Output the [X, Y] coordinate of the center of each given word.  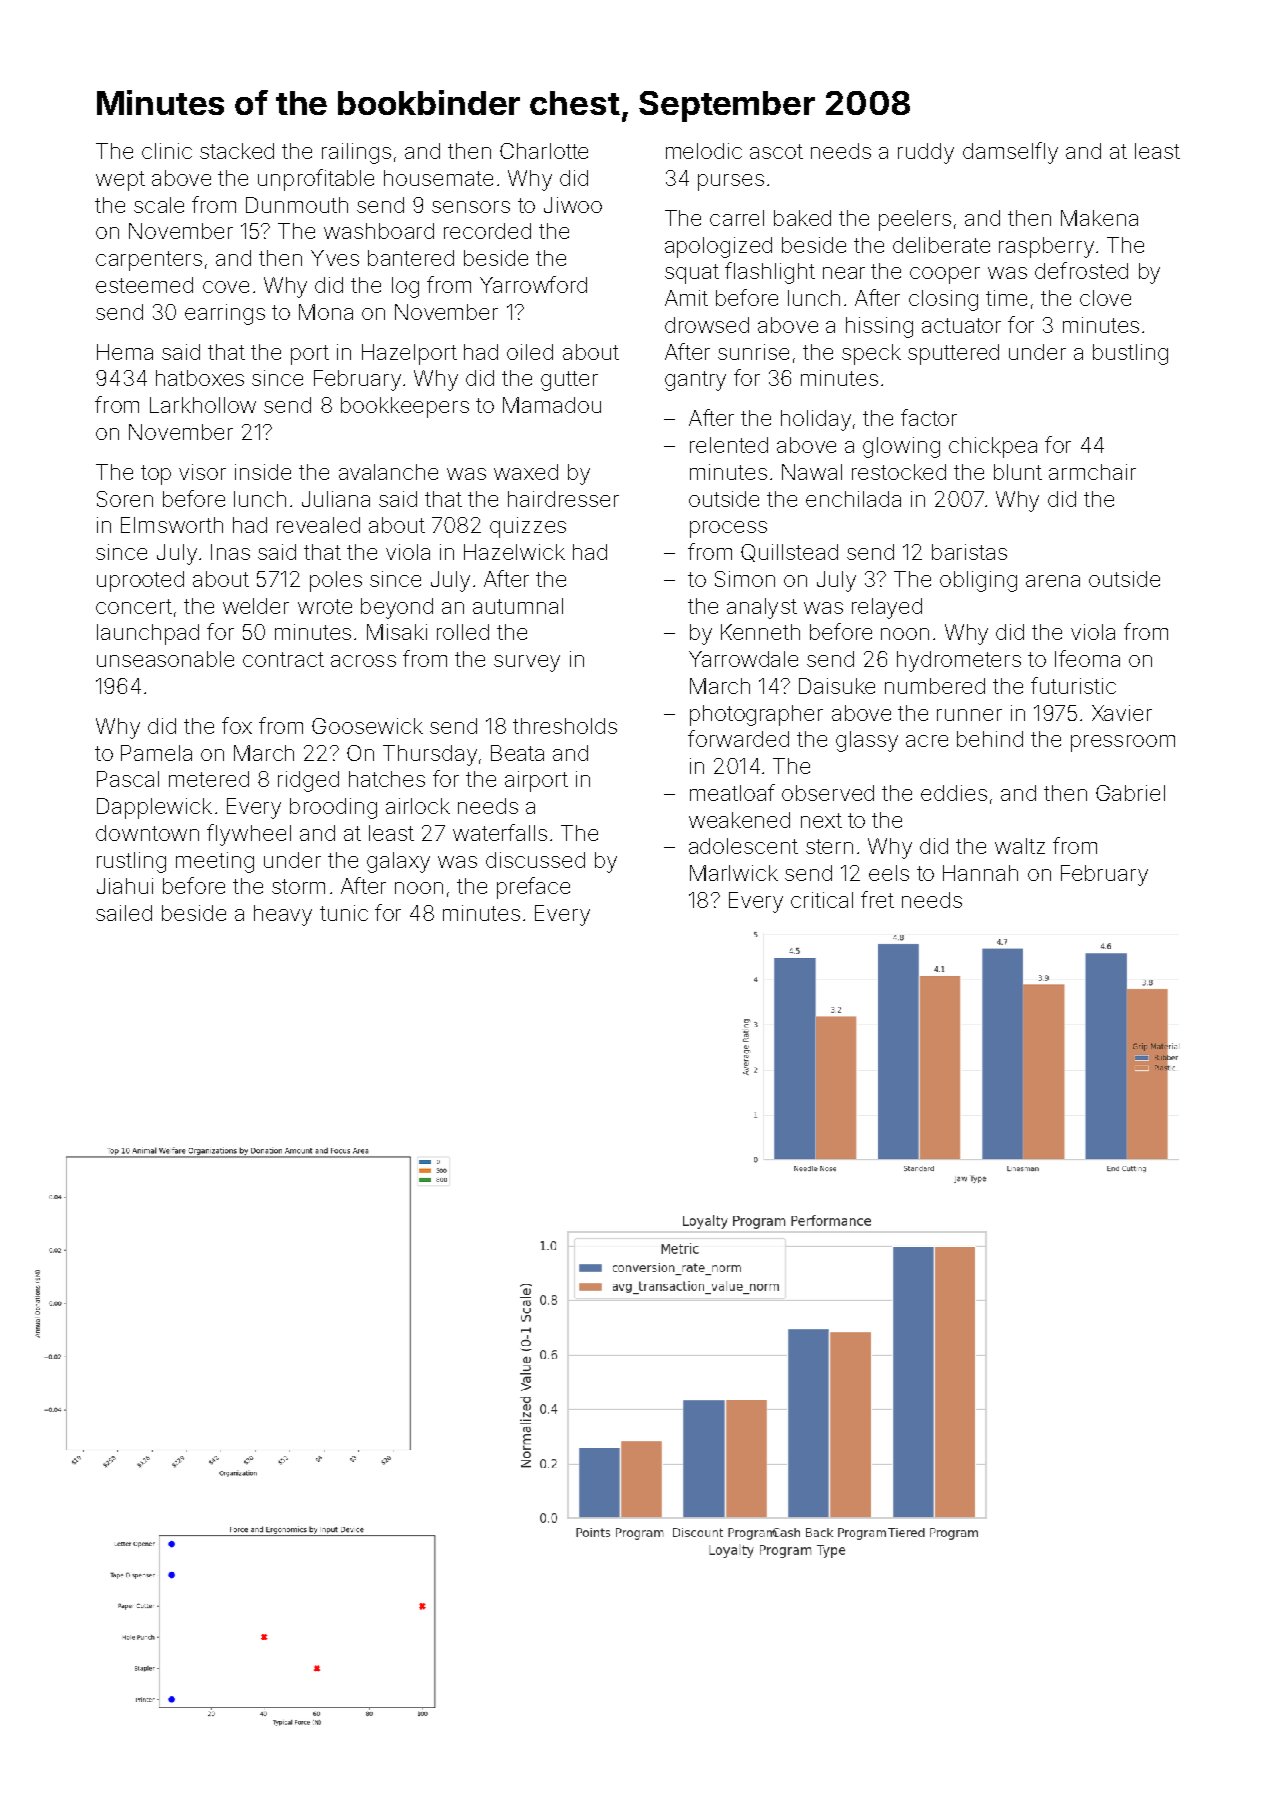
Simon [745, 579]
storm [298, 886]
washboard [379, 231]
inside [263, 472]
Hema [125, 352]
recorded [487, 231]
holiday [816, 420]
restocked [899, 472]
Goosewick [367, 726]
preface [533, 888]
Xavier [1122, 713]
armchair [1092, 472]
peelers [915, 220]
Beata [517, 753]
